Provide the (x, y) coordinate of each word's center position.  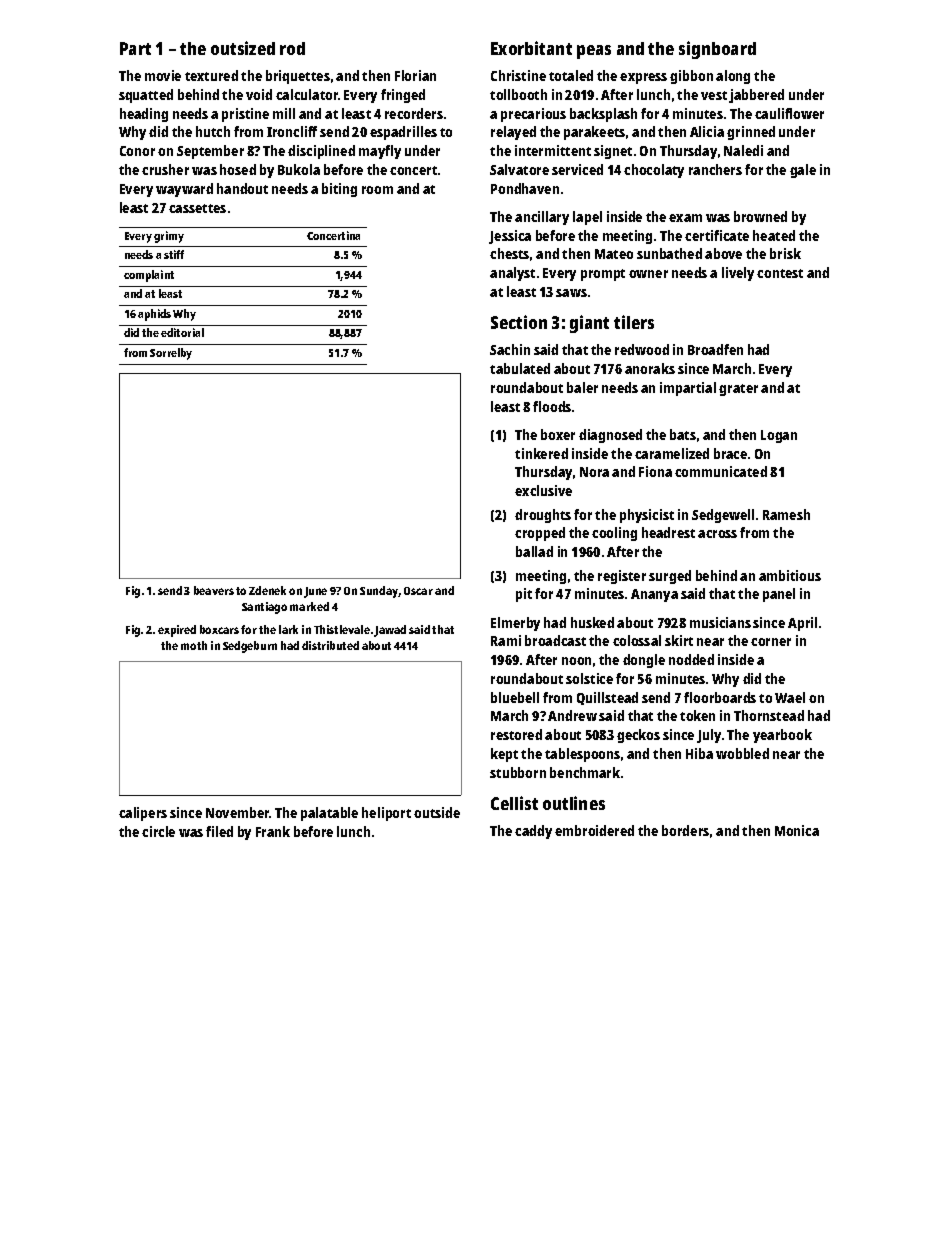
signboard (717, 50)
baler (582, 387)
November (238, 812)
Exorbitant (531, 48)
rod (292, 48)
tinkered (541, 453)
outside (437, 812)
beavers (214, 590)
